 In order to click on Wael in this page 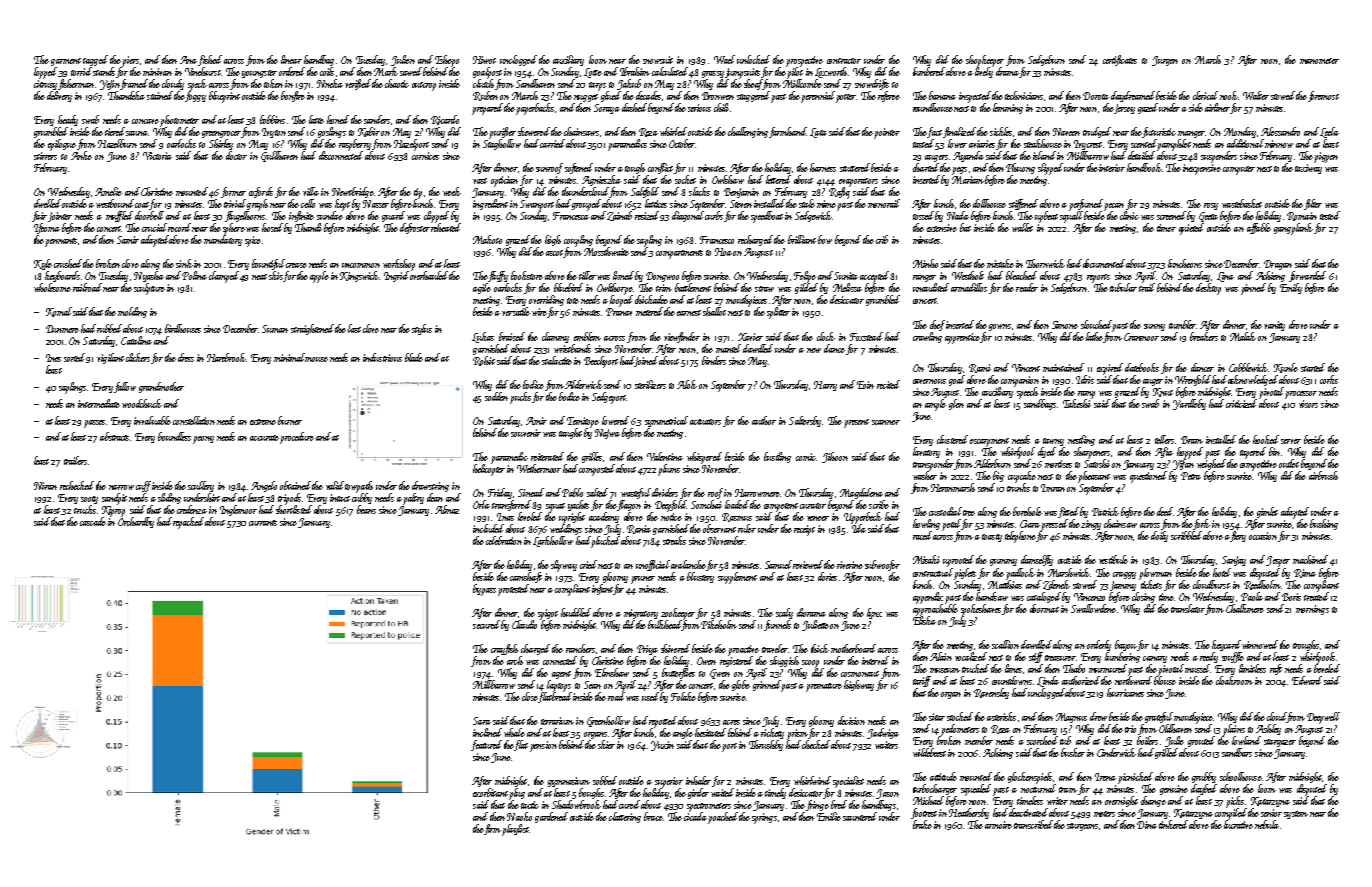, I will do `click(724, 59)`.
